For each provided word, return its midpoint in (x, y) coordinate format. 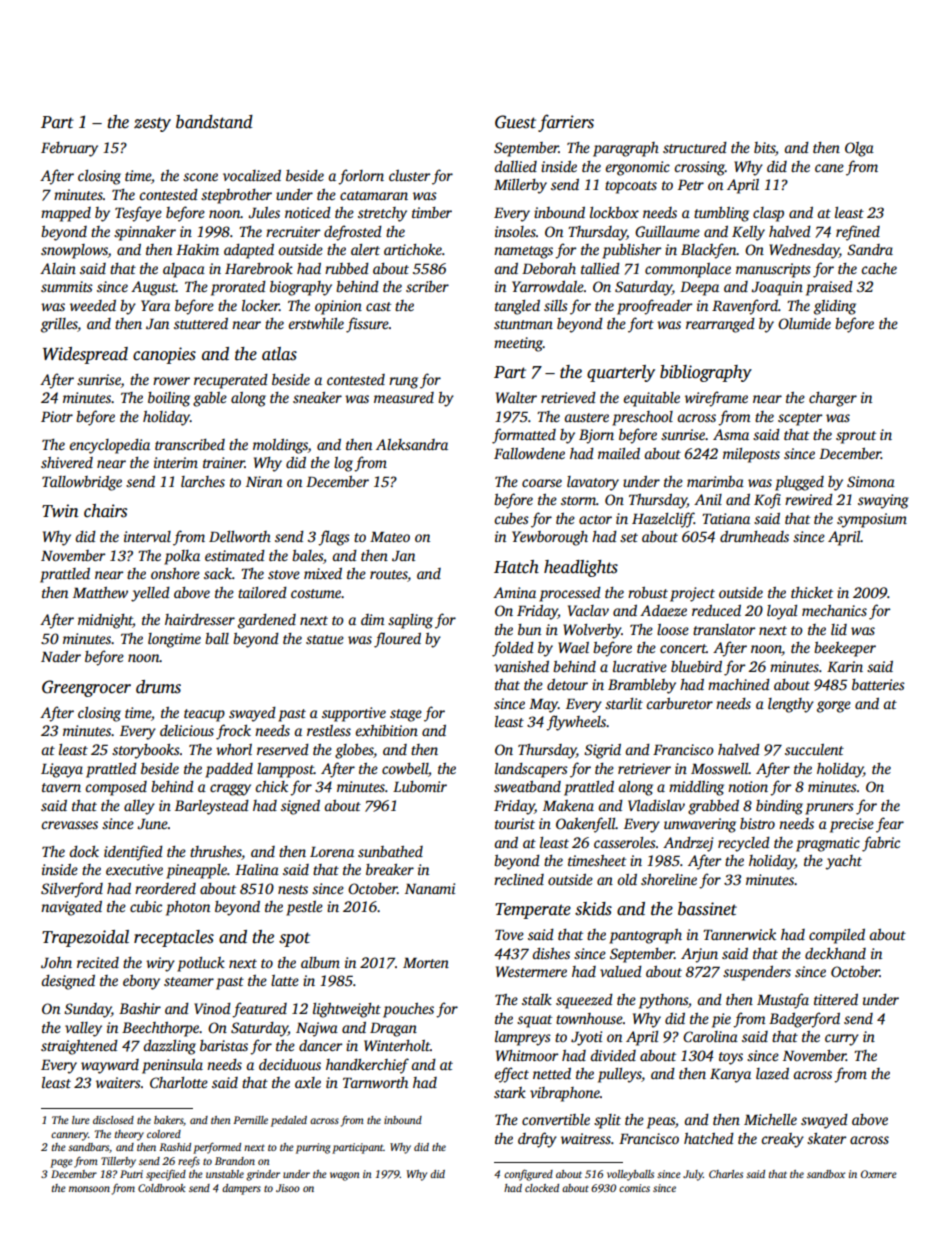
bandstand (214, 122)
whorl (234, 749)
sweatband (527, 786)
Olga (859, 149)
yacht (844, 862)
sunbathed (390, 851)
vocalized (252, 175)
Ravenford (745, 307)
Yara (155, 305)
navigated (71, 908)
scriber (427, 286)
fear (890, 825)
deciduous (290, 1064)
